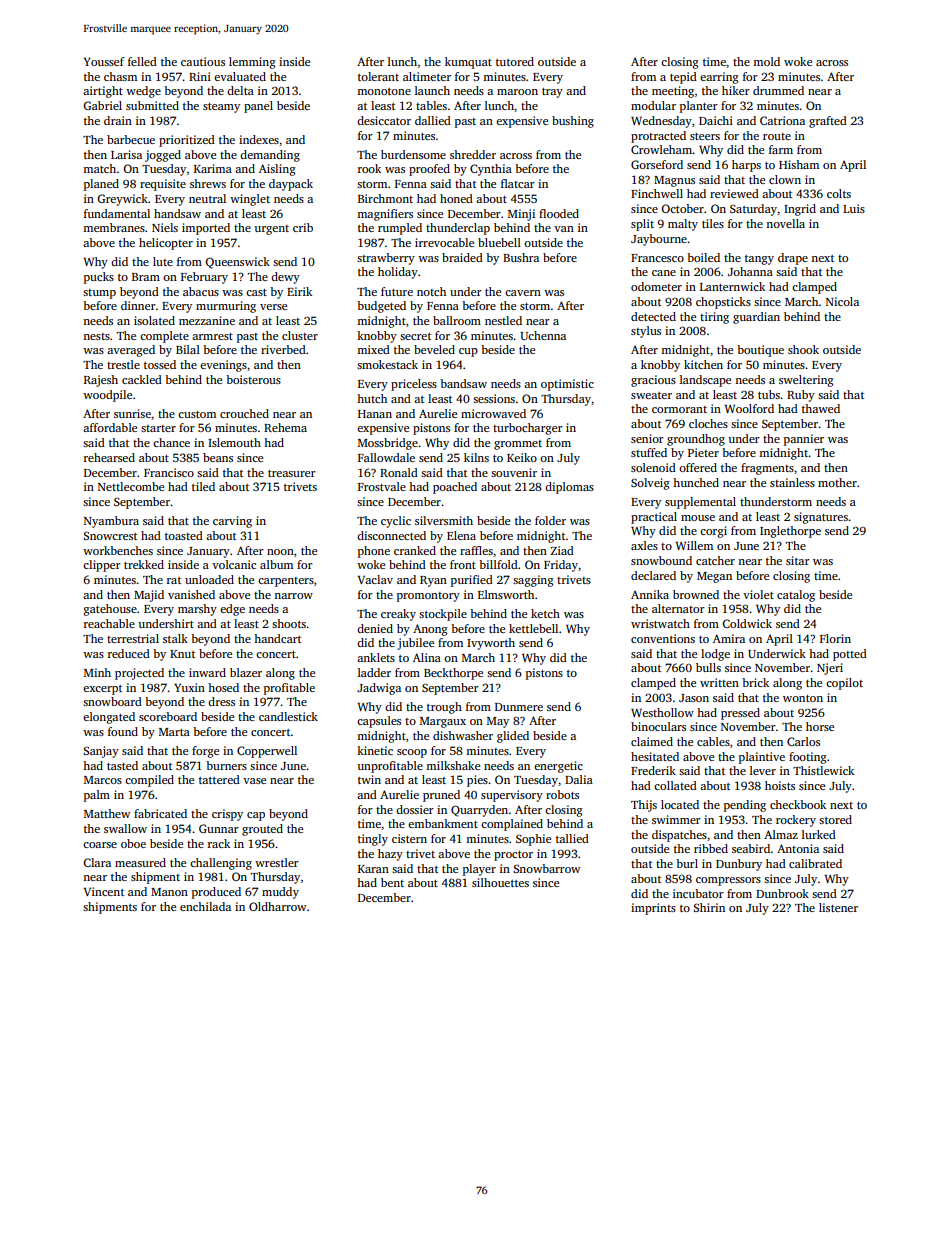  Describe the element at coordinates (219, 843) in the document. I see `rack` at that location.
